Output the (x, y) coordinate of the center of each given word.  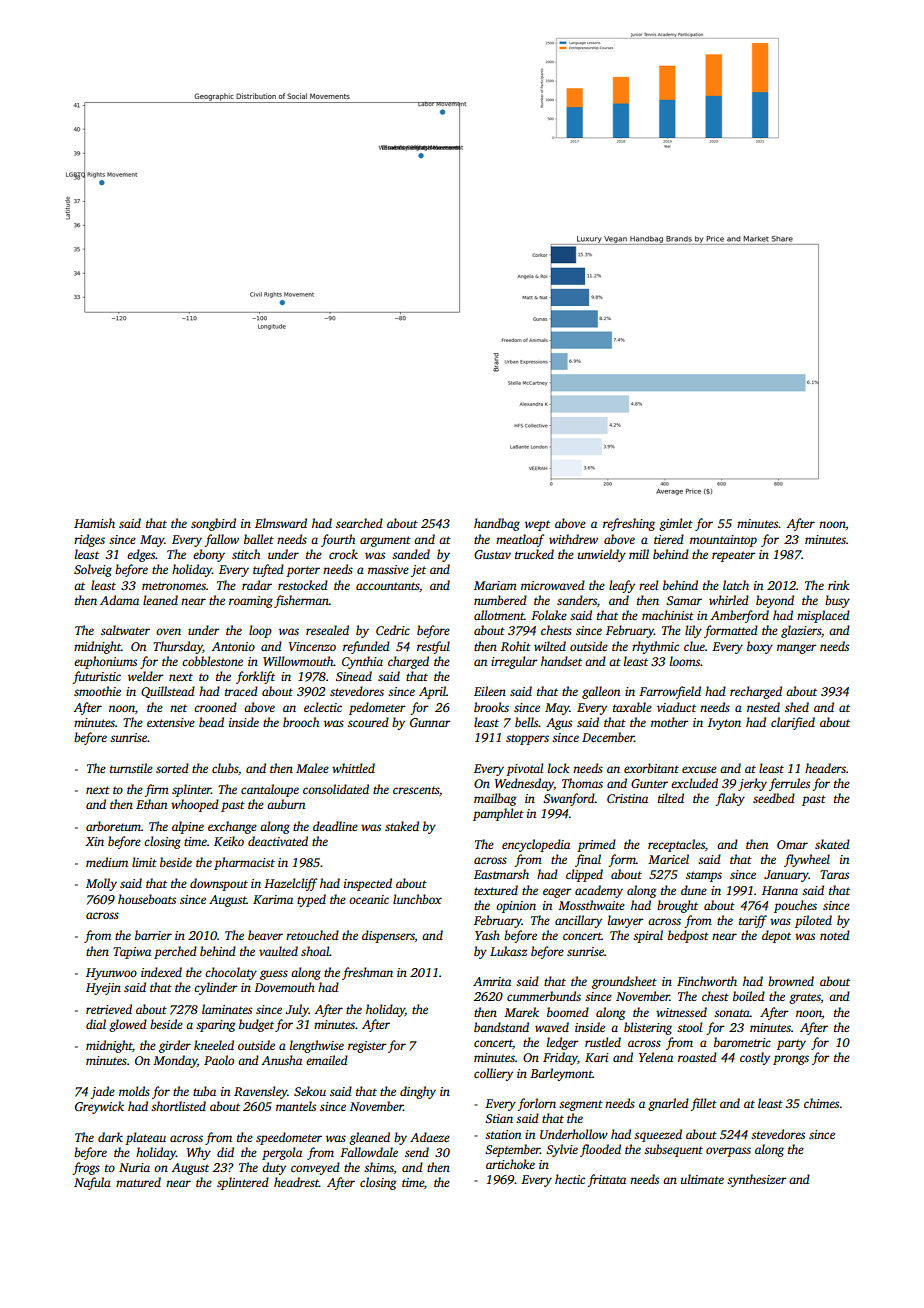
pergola (282, 1153)
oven (168, 631)
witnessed (681, 1012)
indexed (161, 972)
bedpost (688, 936)
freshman (367, 973)
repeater (734, 556)
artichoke (510, 1164)
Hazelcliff (290, 884)
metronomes (174, 586)
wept (537, 525)
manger (797, 649)
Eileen (490, 691)
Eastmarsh (501, 874)
